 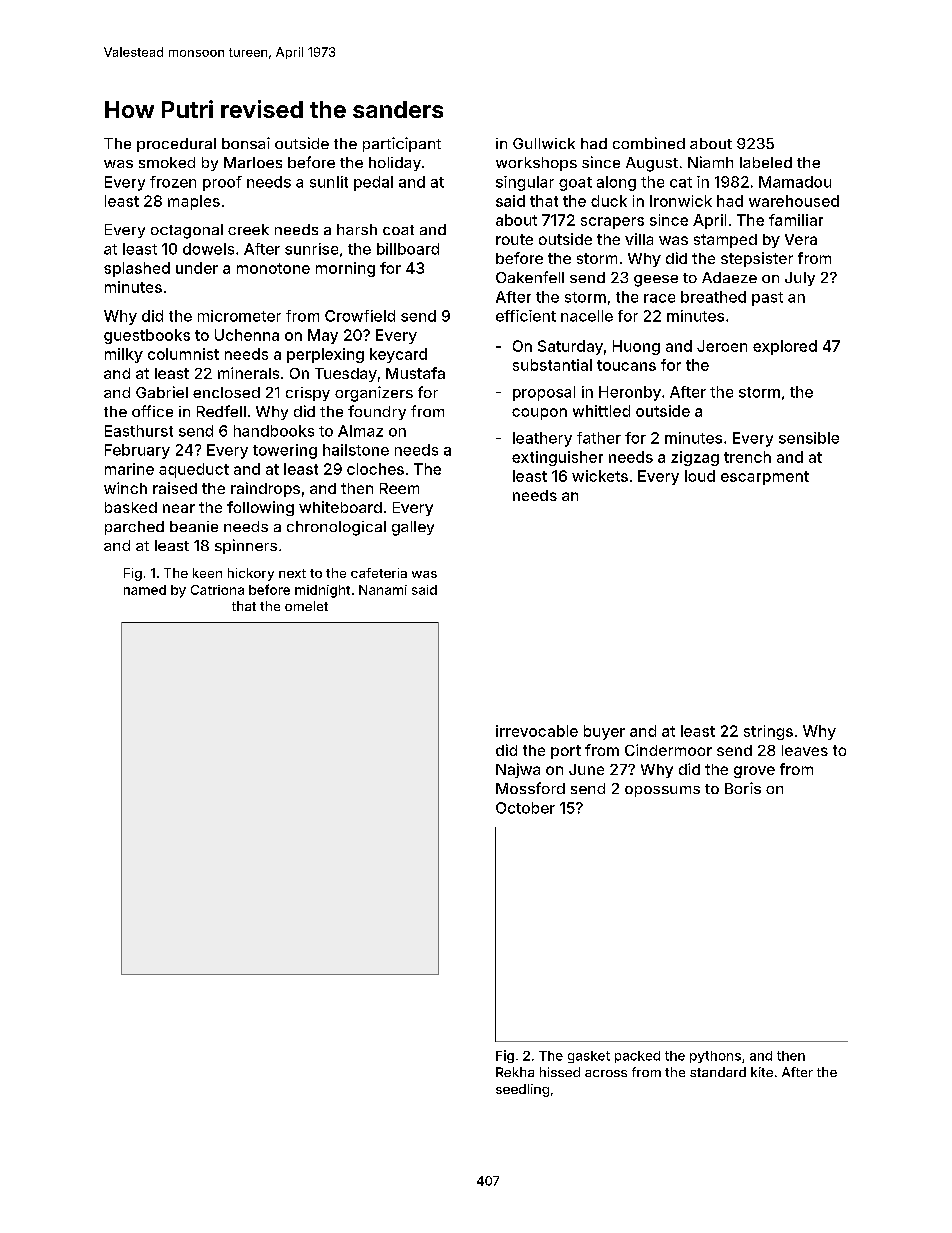 I want to click on splashed, so click(x=137, y=269).
